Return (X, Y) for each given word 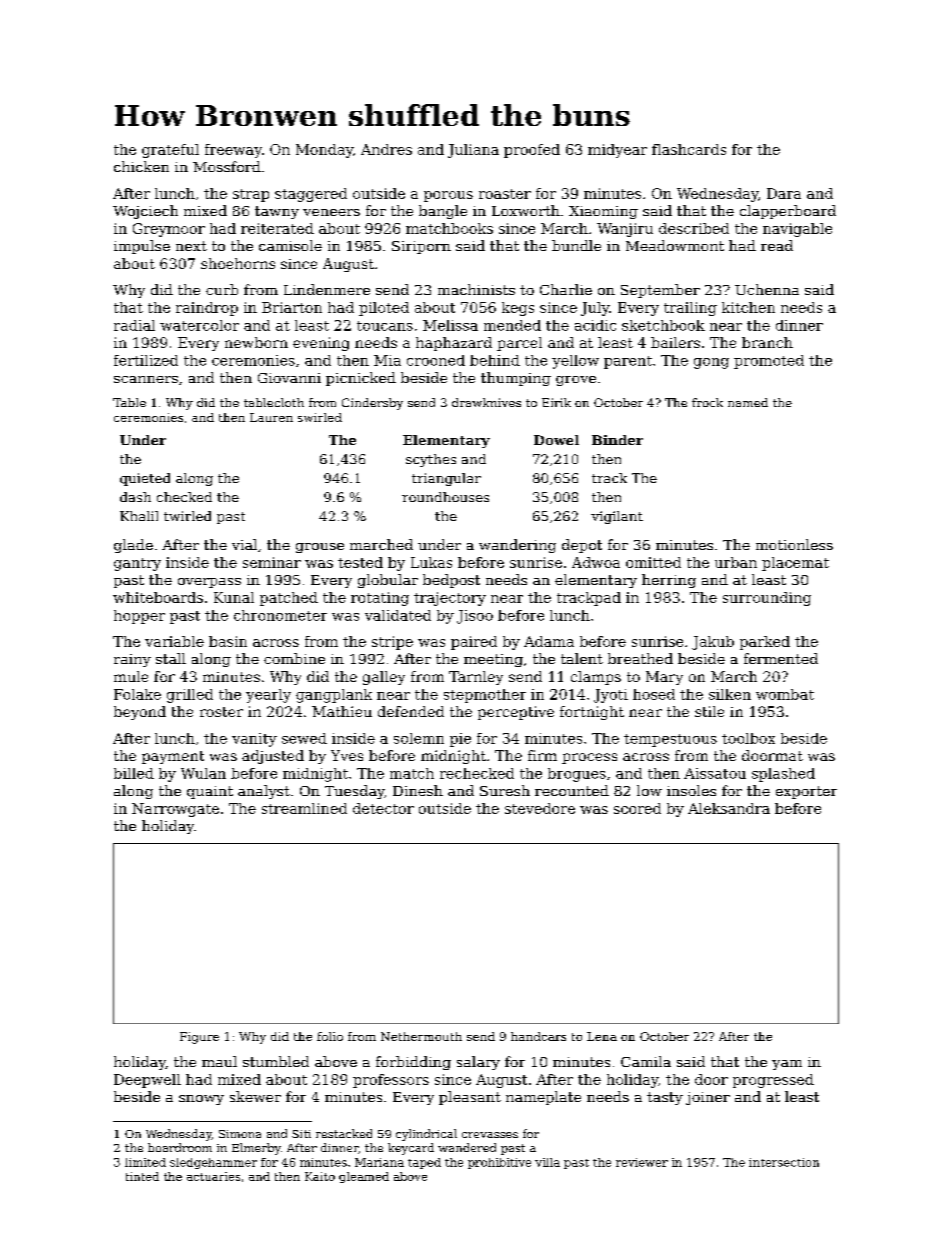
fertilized (146, 360)
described (694, 228)
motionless (794, 544)
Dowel (556, 440)
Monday (324, 151)
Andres (386, 149)
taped (424, 1163)
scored (637, 808)
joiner (708, 1098)
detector (383, 808)
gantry (137, 564)
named (748, 402)
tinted (142, 1176)
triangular (446, 479)
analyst (264, 792)
